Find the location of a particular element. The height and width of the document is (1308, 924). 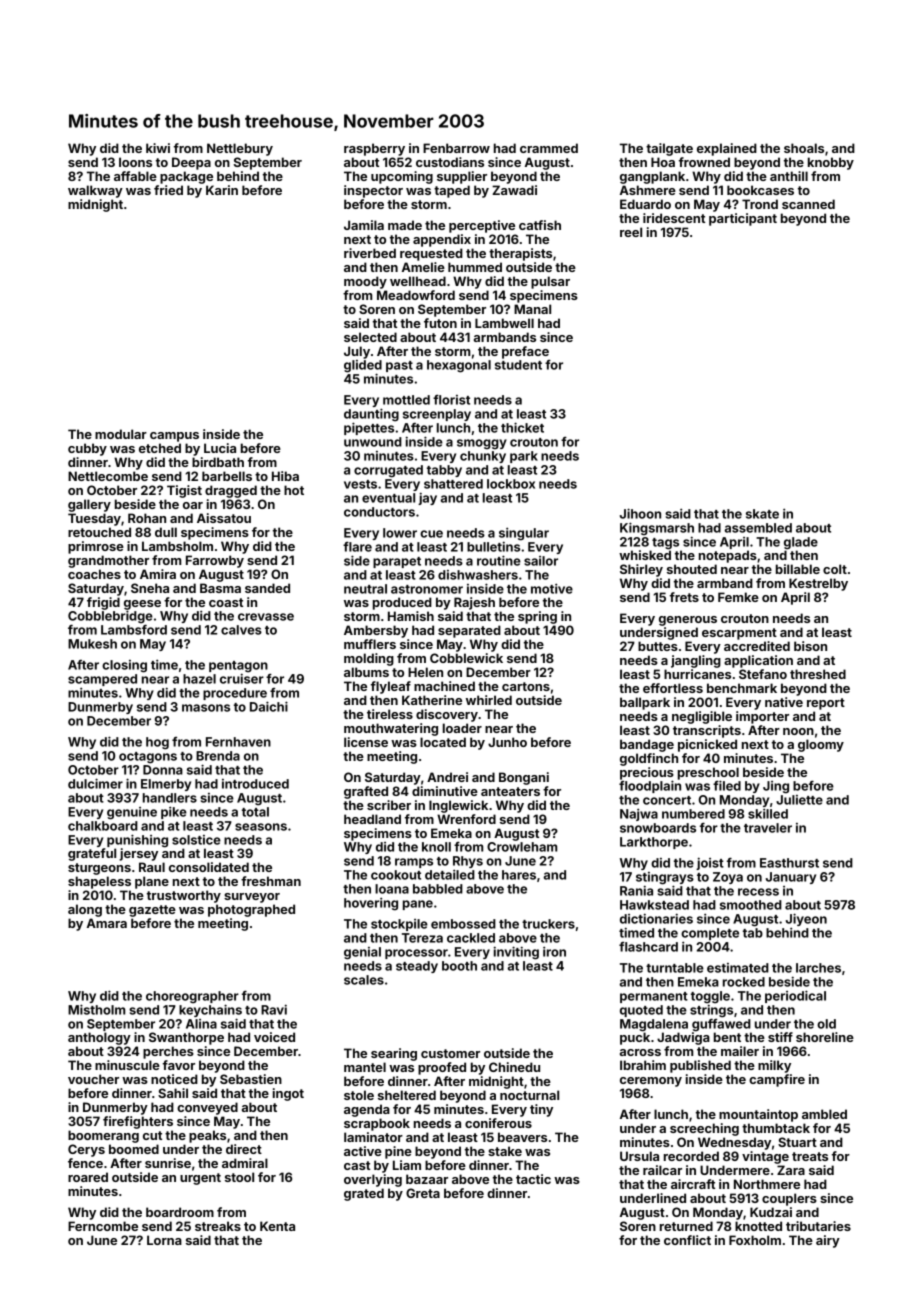

singular is located at coordinates (524, 534).
